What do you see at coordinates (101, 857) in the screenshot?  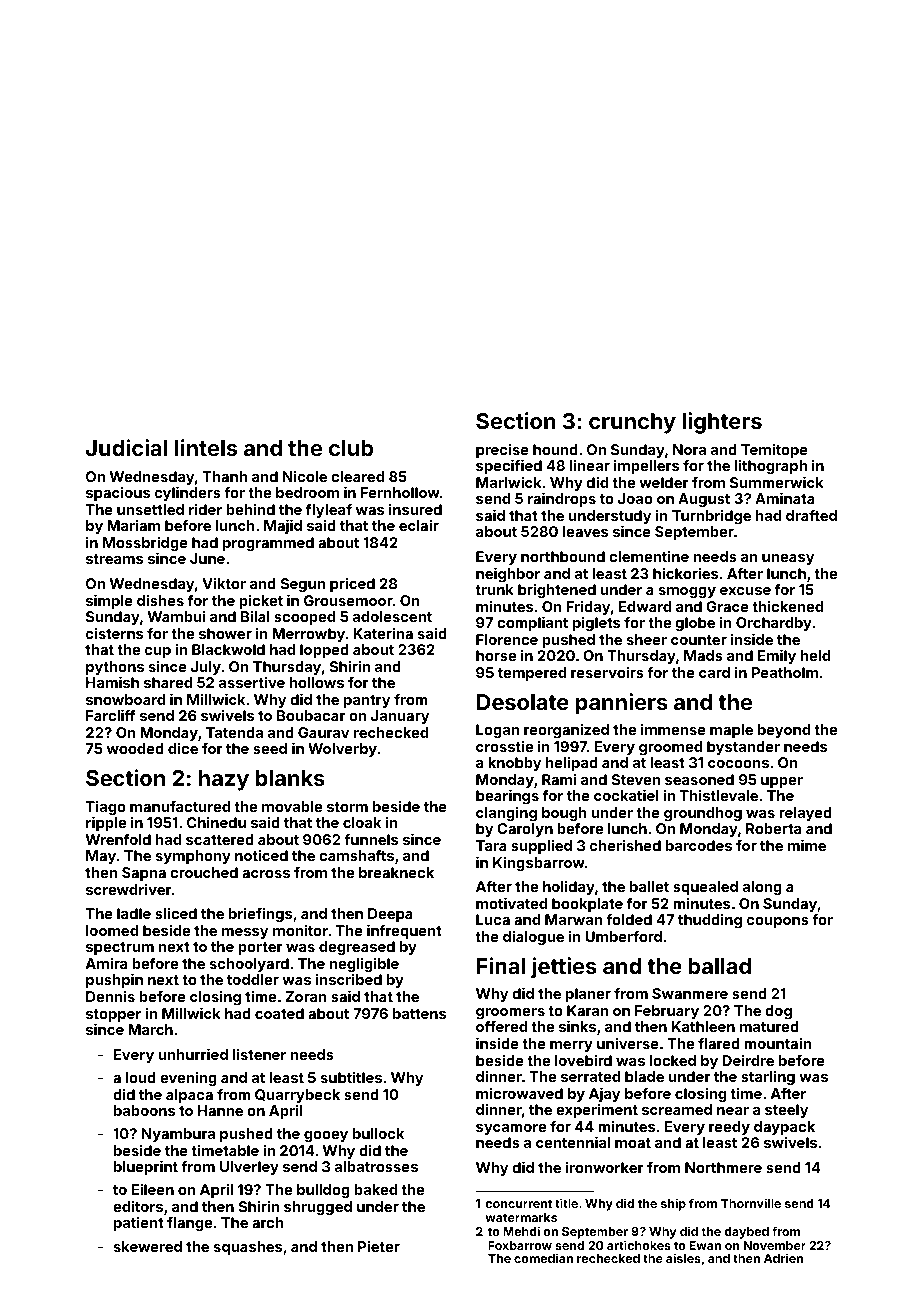 I see `May` at bounding box center [101, 857].
